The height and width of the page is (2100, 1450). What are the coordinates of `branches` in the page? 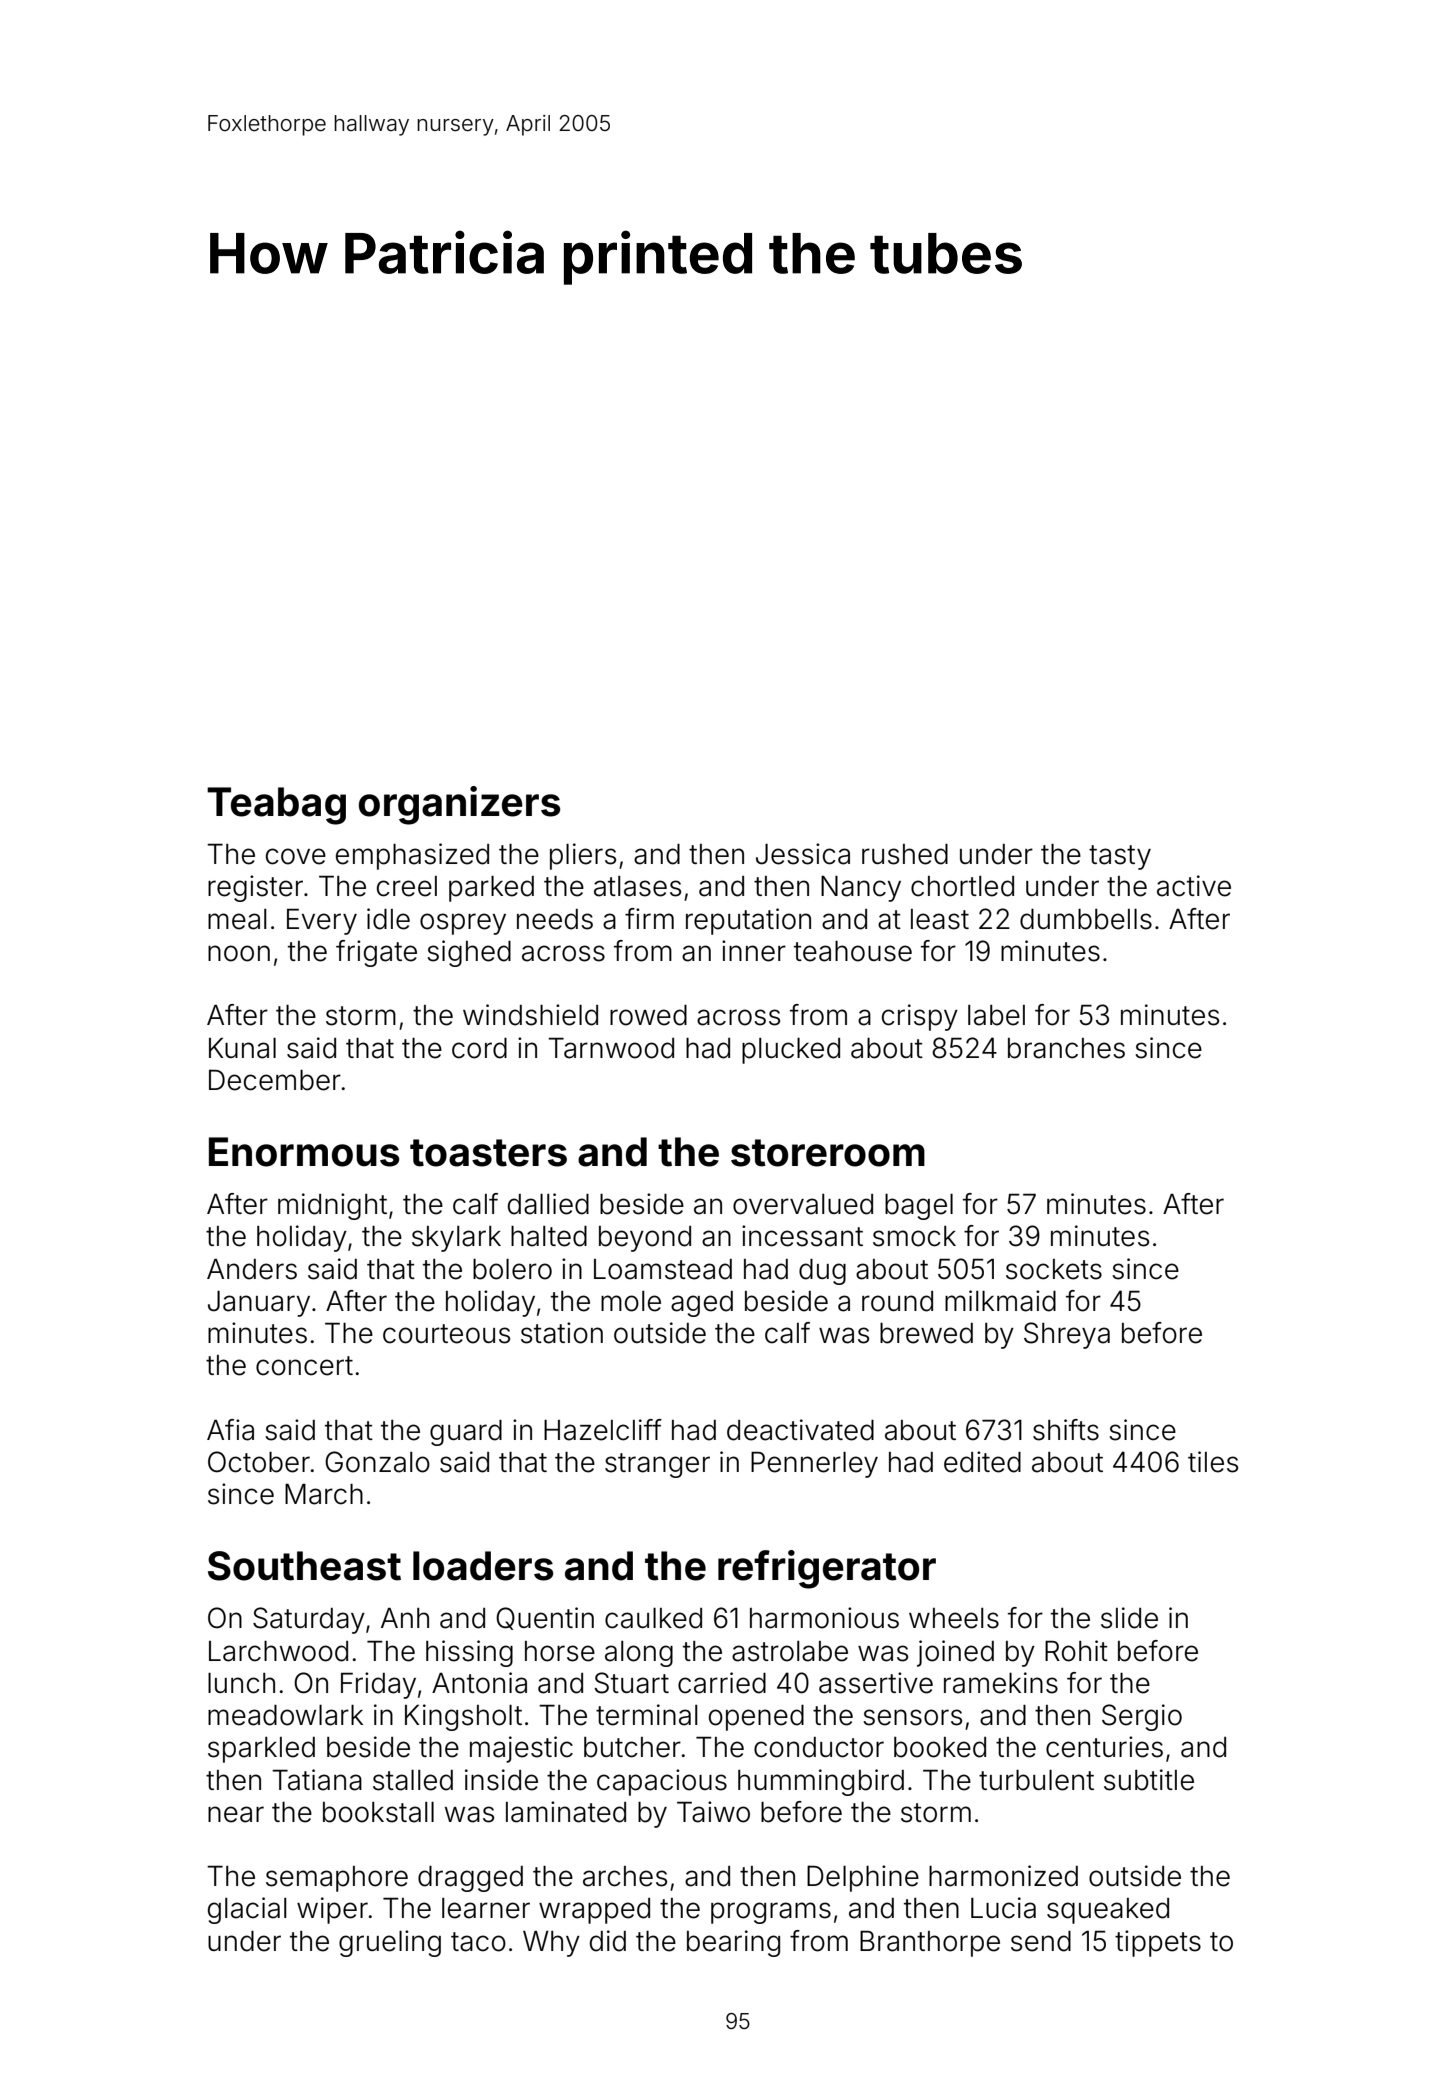 It's located at (1066, 1048).
